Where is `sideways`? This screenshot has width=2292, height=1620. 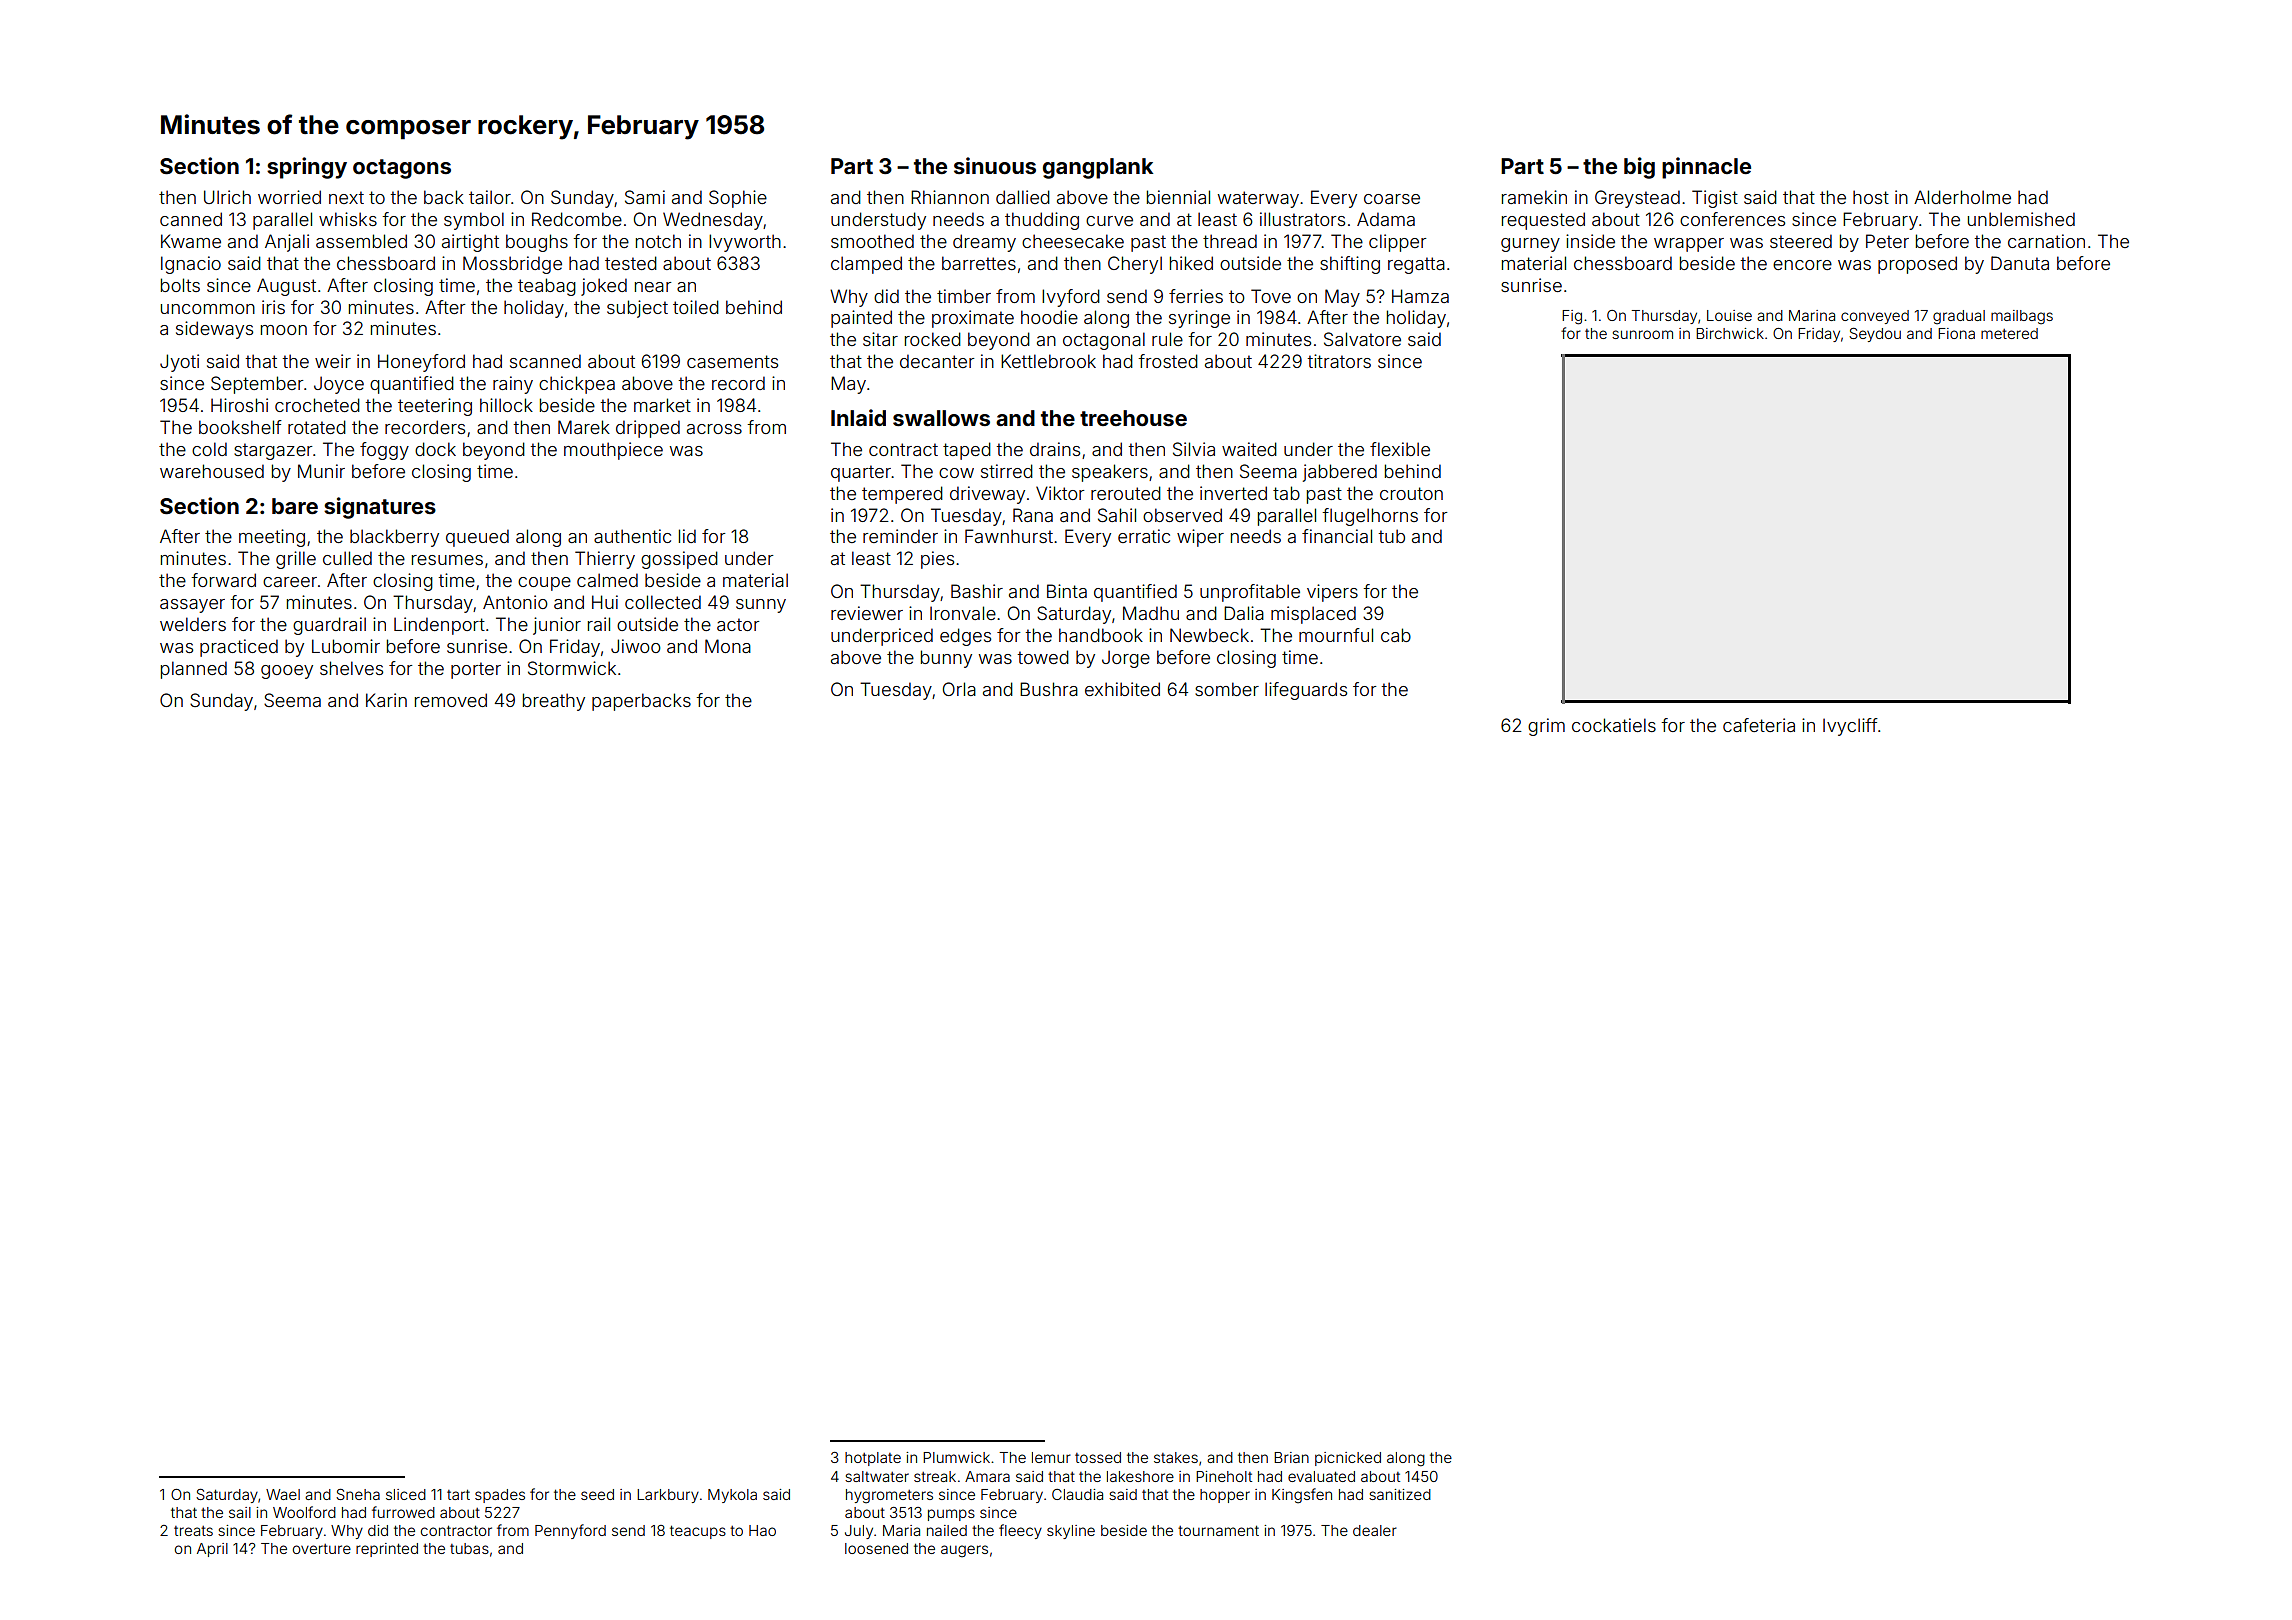 sideways is located at coordinates (214, 330).
